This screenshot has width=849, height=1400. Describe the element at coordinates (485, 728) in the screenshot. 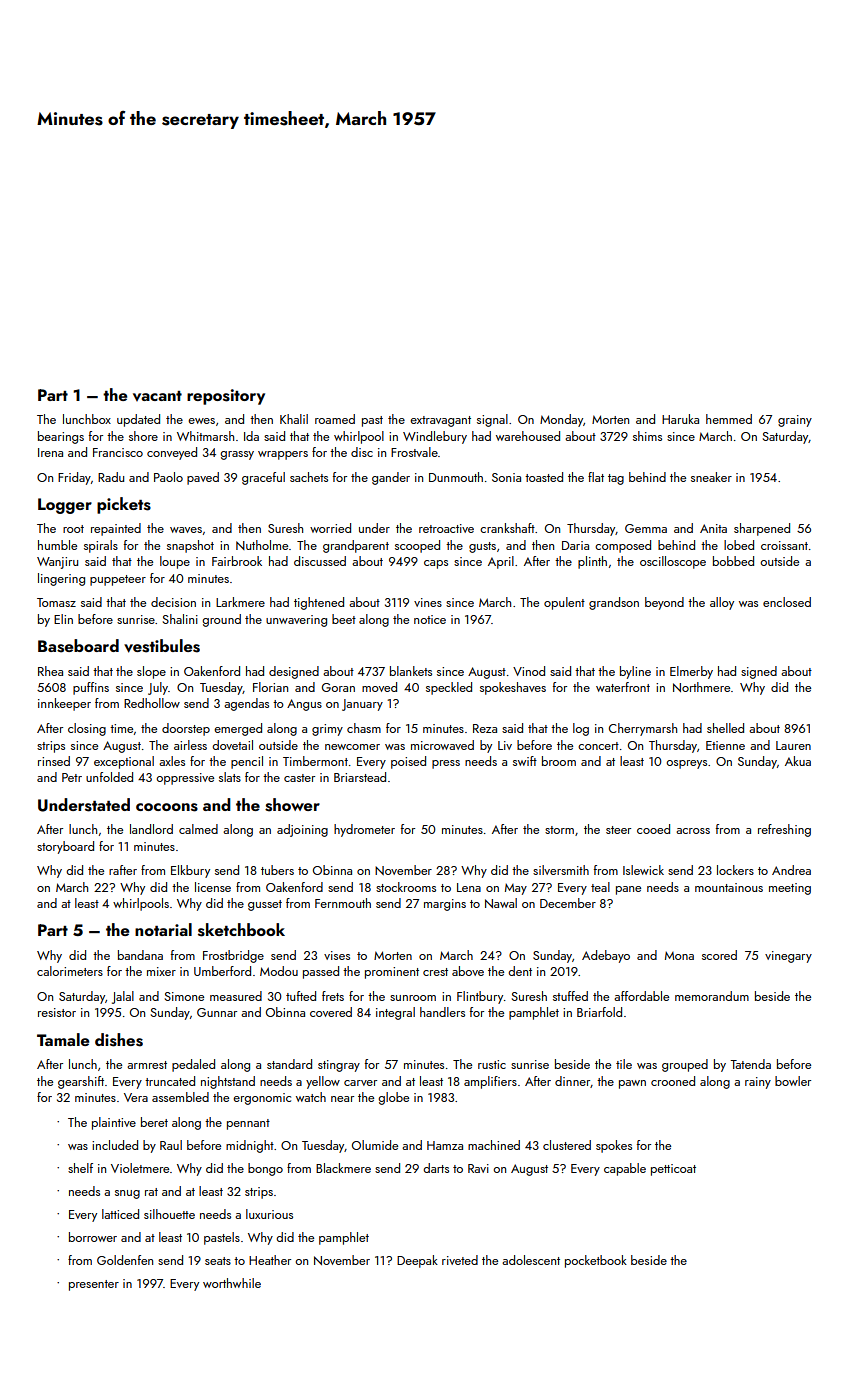

I see `Reza` at that location.
